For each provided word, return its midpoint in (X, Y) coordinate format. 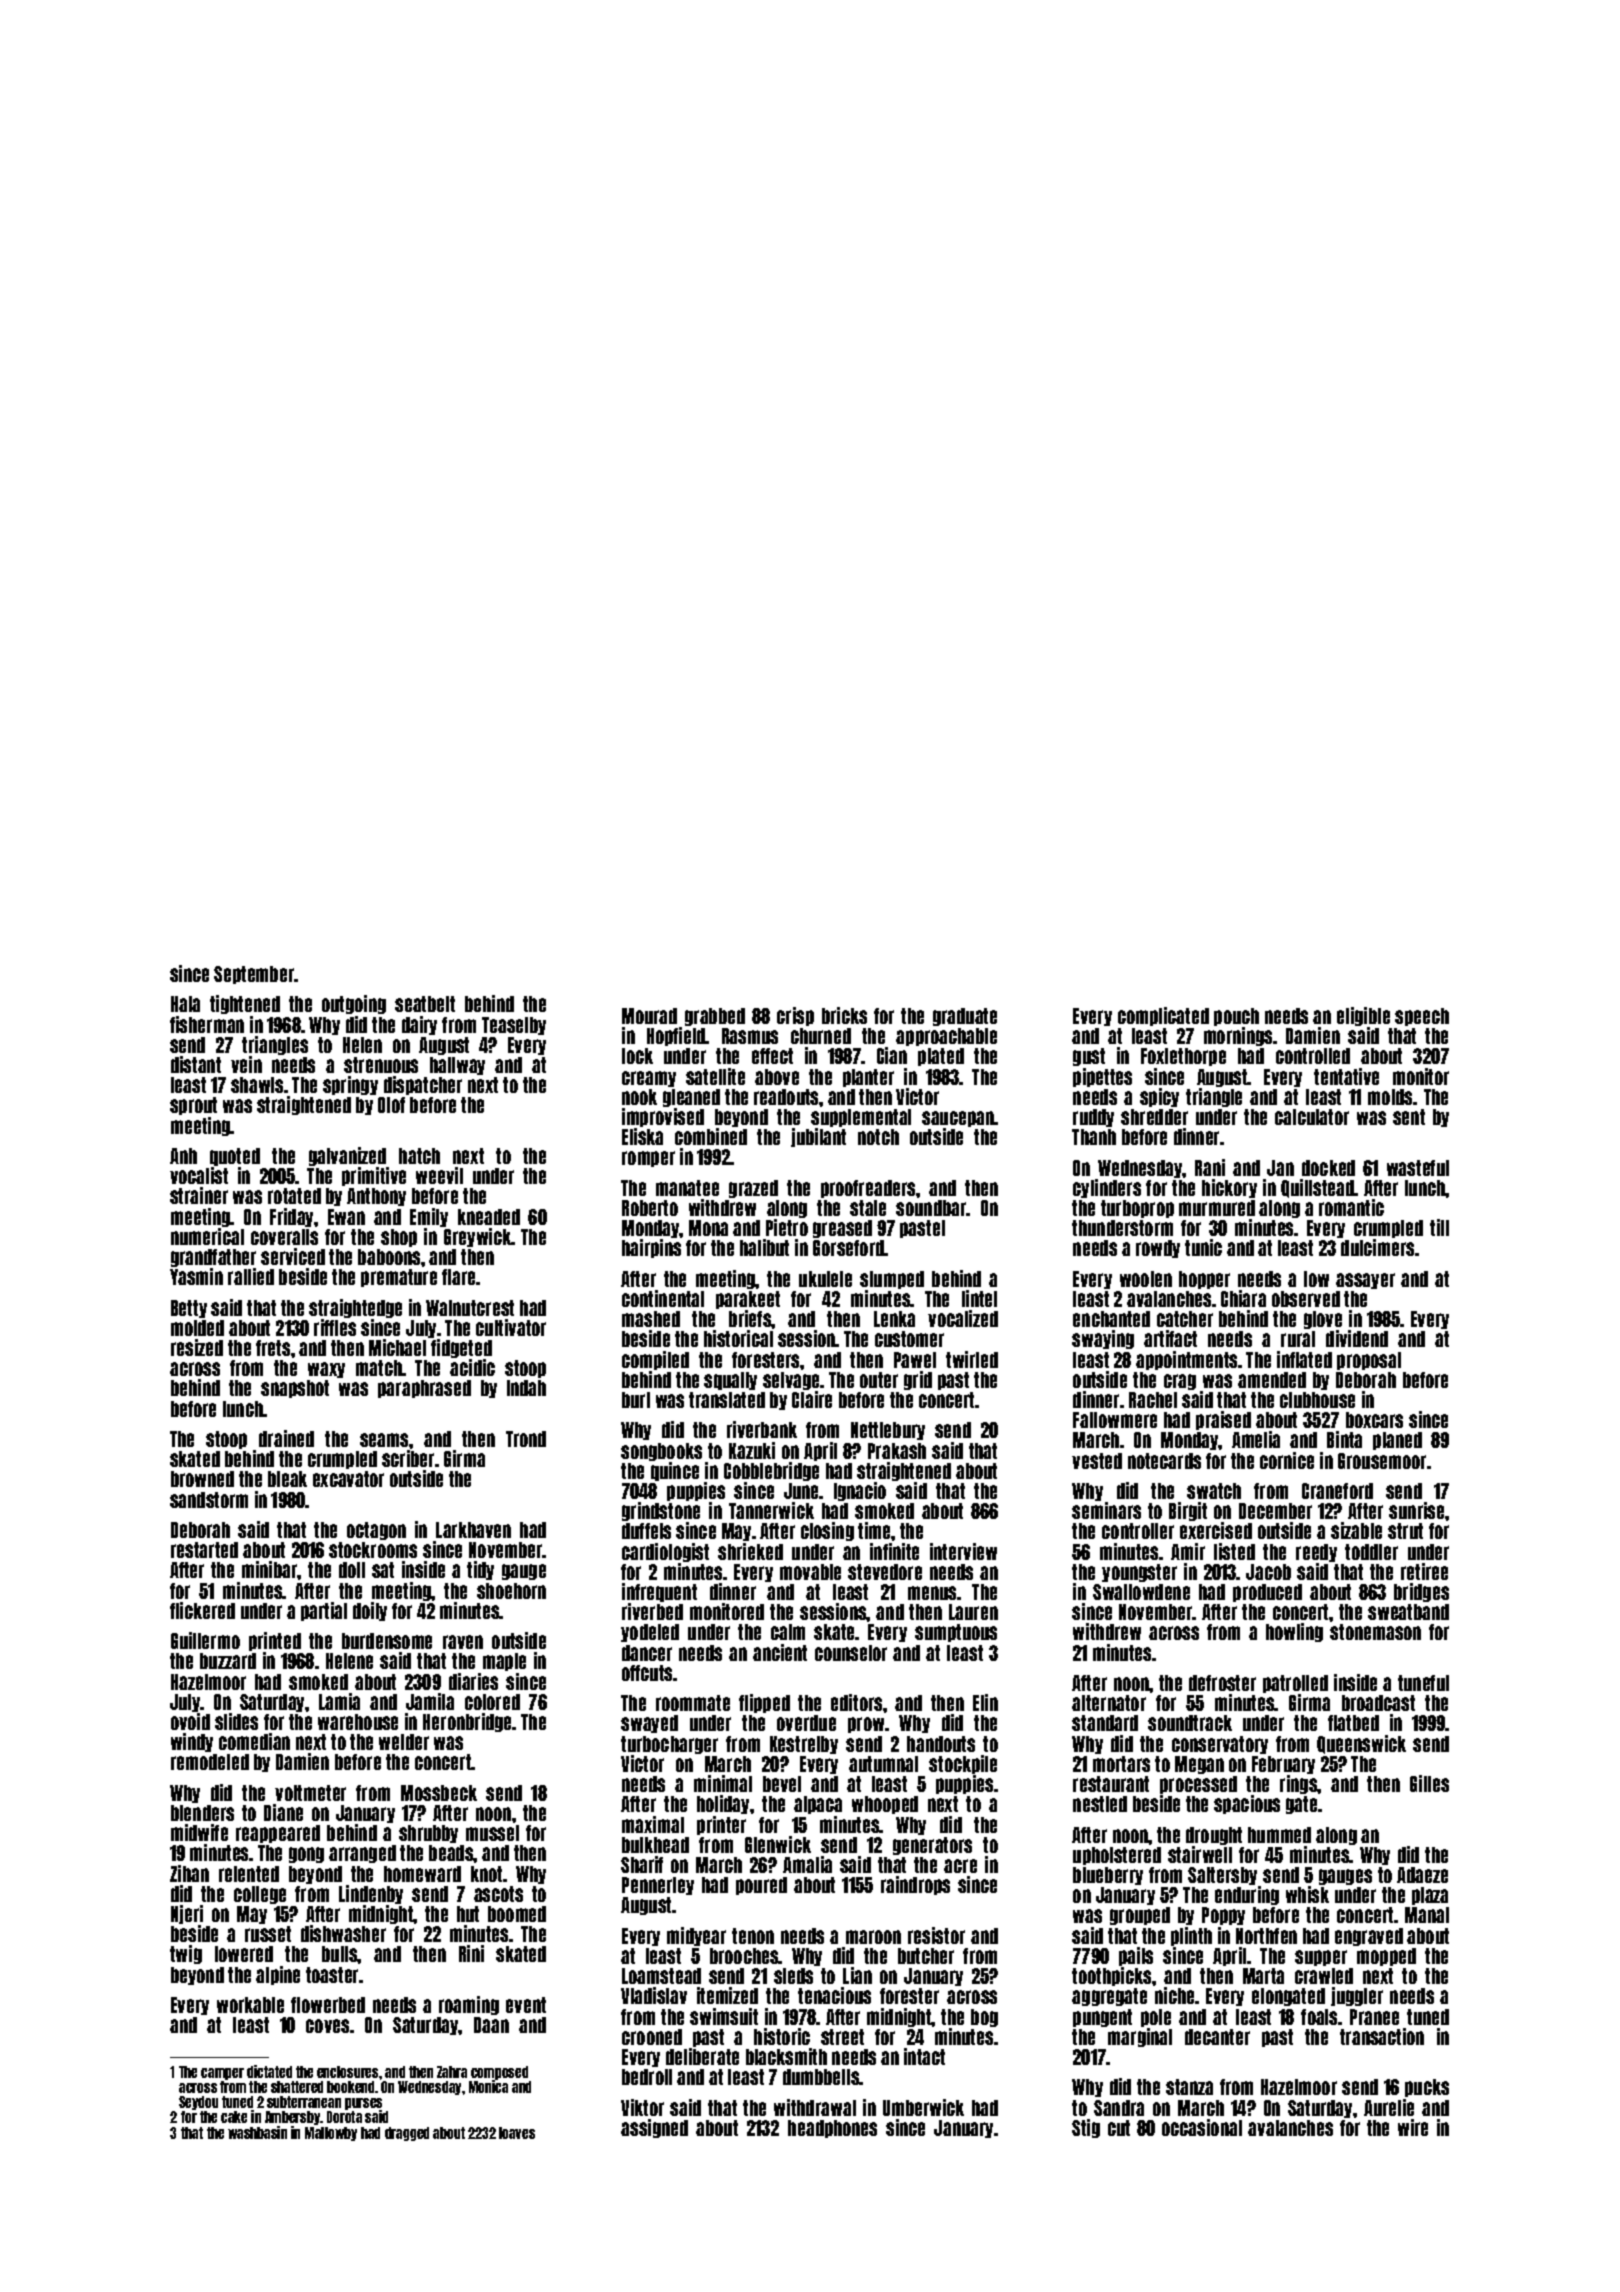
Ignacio (860, 1491)
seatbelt (425, 1004)
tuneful (1423, 1683)
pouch (1236, 1017)
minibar (270, 1569)
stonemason (1375, 1632)
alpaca (818, 1805)
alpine (278, 1975)
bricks (844, 1015)
